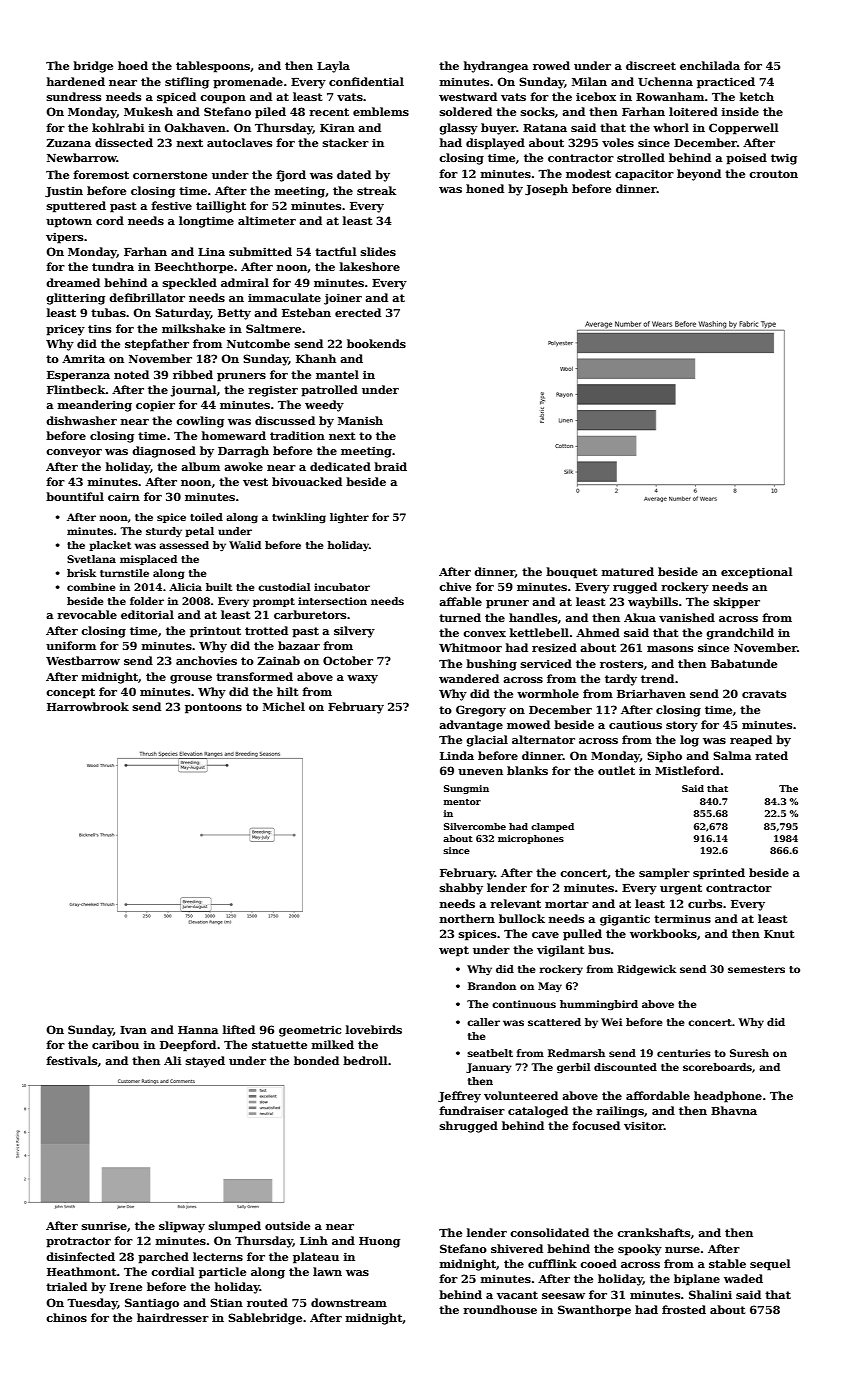 This screenshot has height=1400, width=849. Describe the element at coordinates (719, 874) in the screenshot. I see `sprinted` at that location.
